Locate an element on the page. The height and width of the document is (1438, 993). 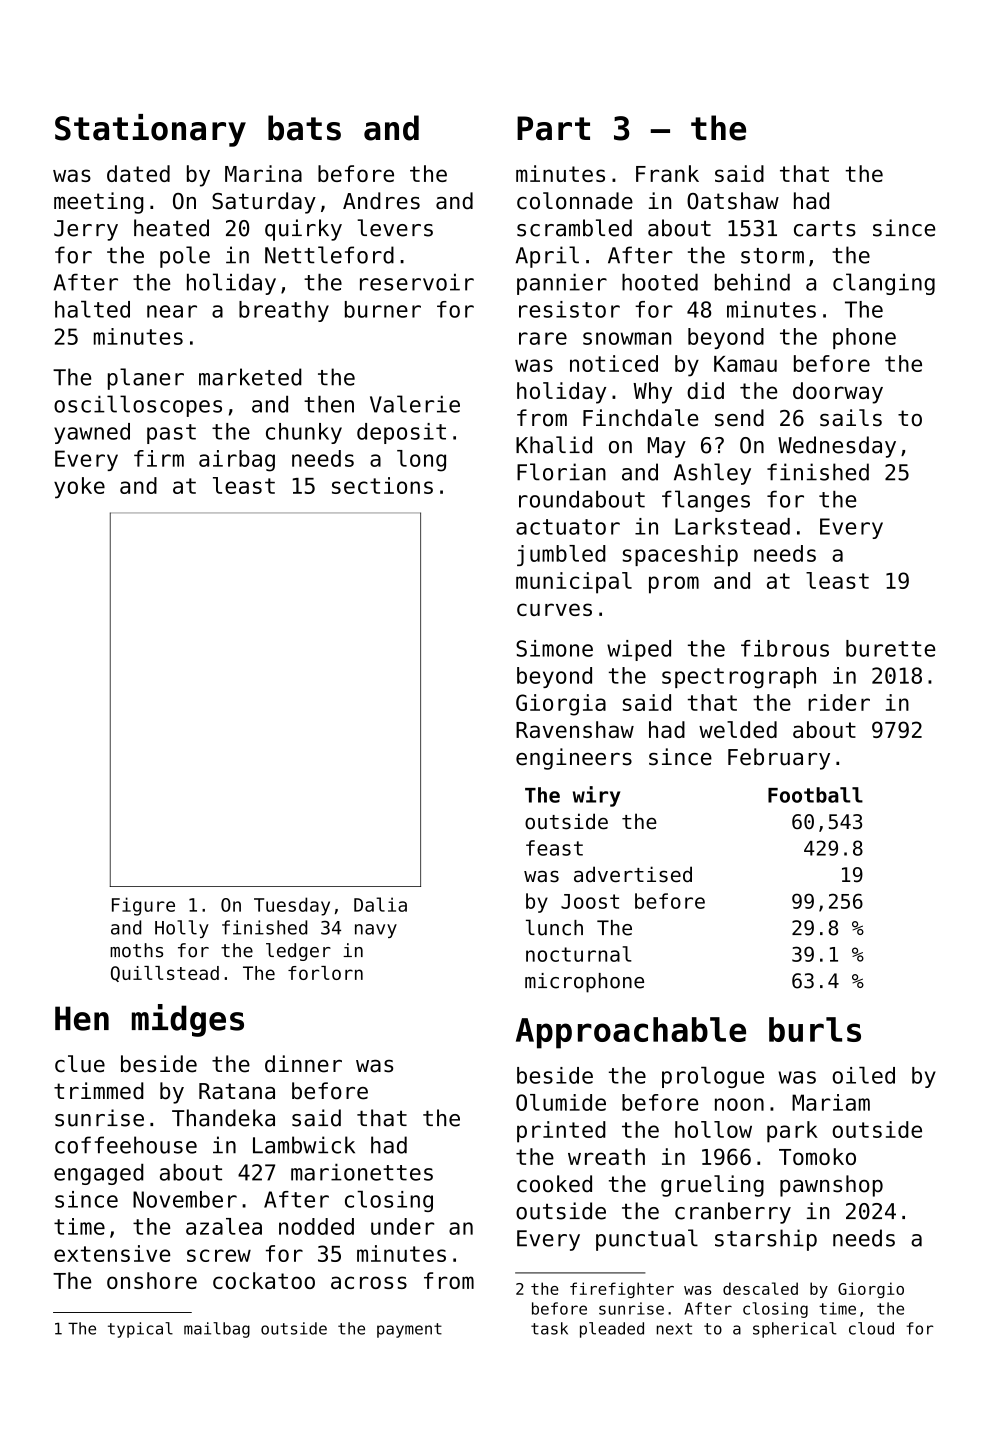
onshore is located at coordinates (152, 1280).
